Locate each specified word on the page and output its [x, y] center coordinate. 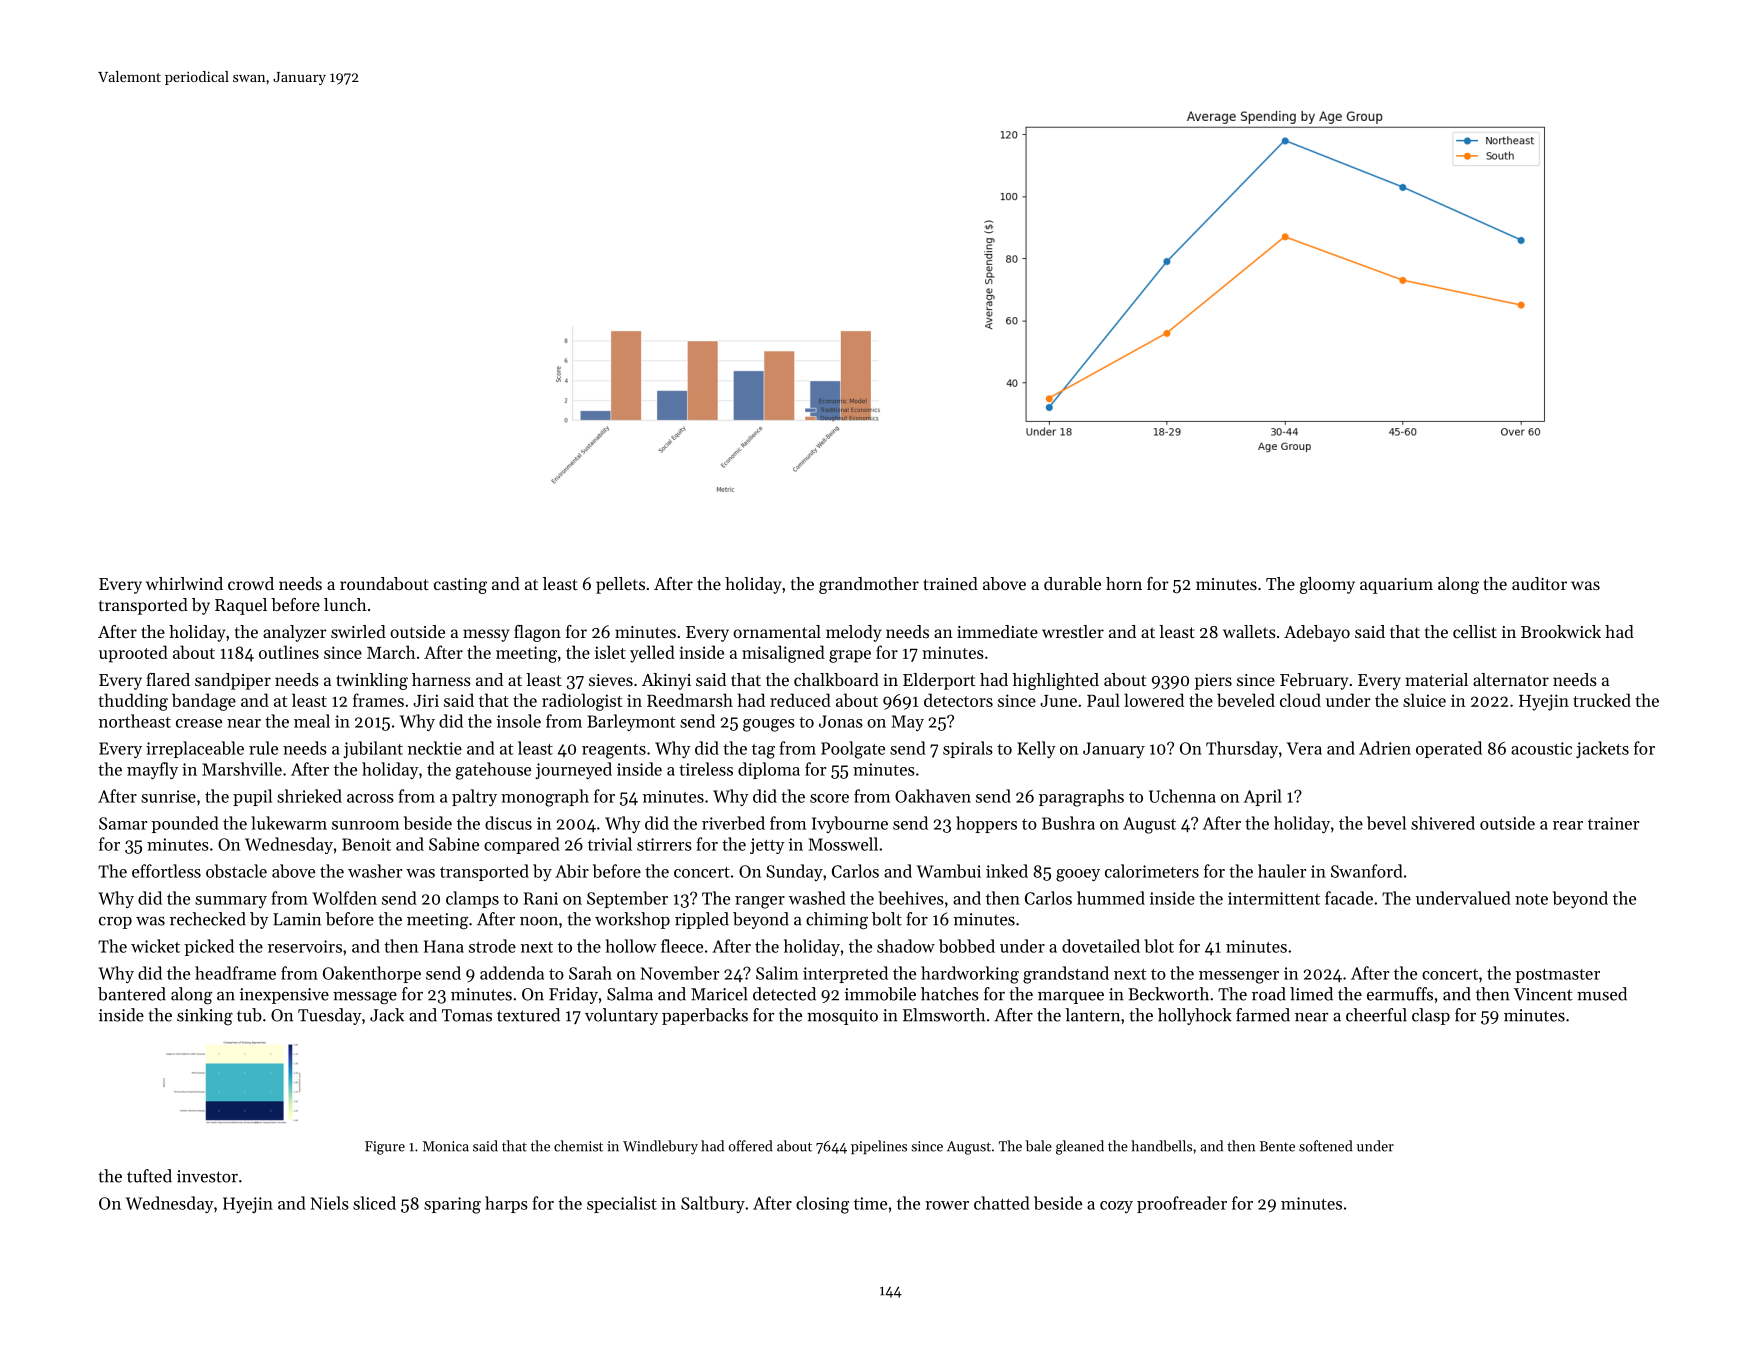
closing [822, 1205]
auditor [1539, 583]
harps [506, 1204]
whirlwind [184, 583]
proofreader [1182, 1204]
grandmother [869, 585]
